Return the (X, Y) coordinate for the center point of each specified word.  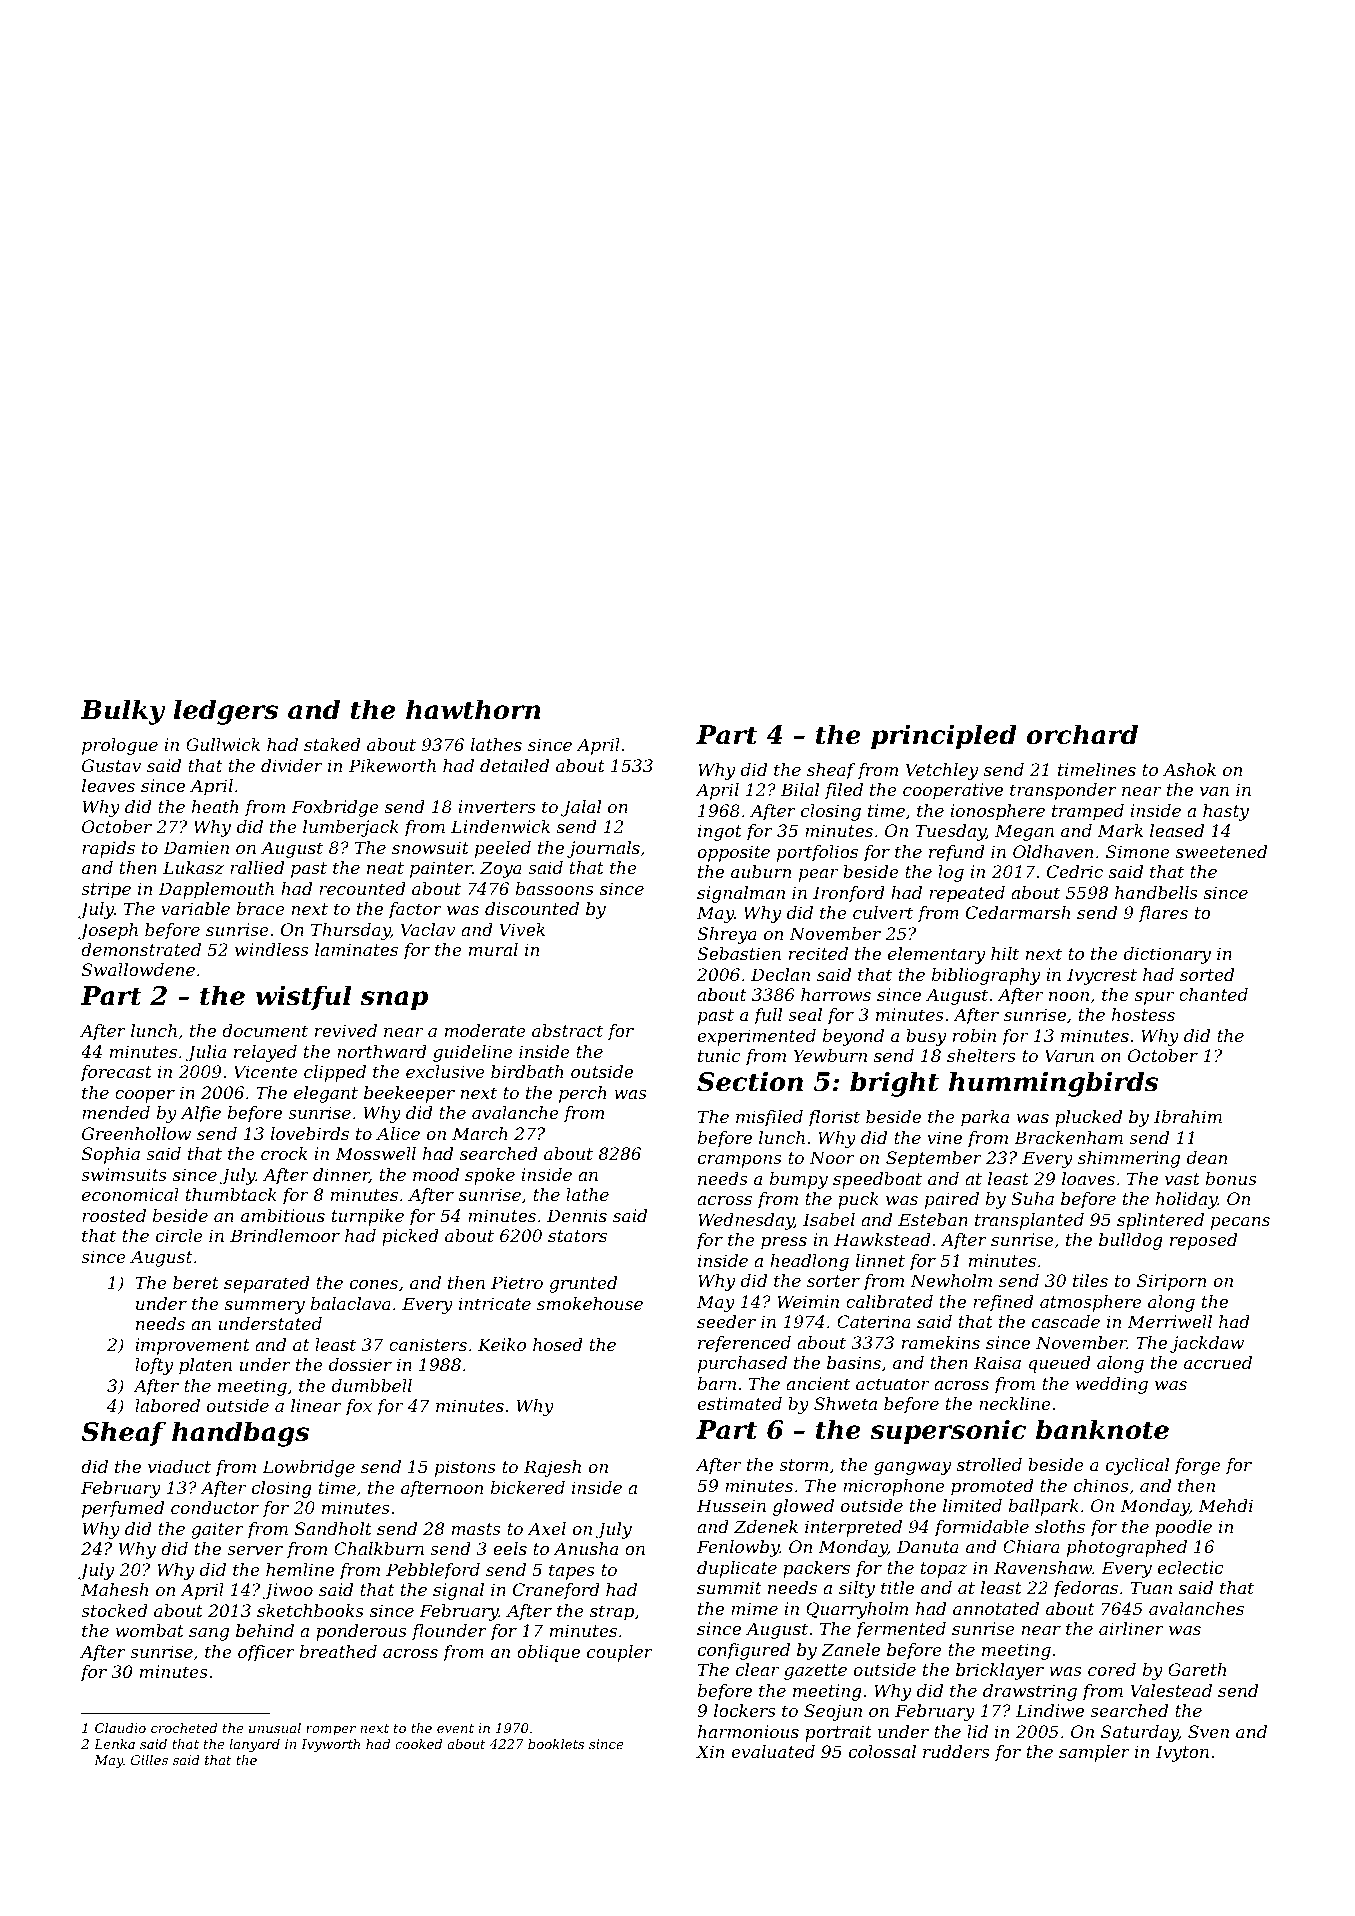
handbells (1156, 892)
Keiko (502, 1344)
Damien (196, 847)
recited (818, 953)
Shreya (727, 935)
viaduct (179, 1466)
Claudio (120, 1728)
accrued (1218, 1362)
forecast (116, 1073)
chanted (1213, 994)
